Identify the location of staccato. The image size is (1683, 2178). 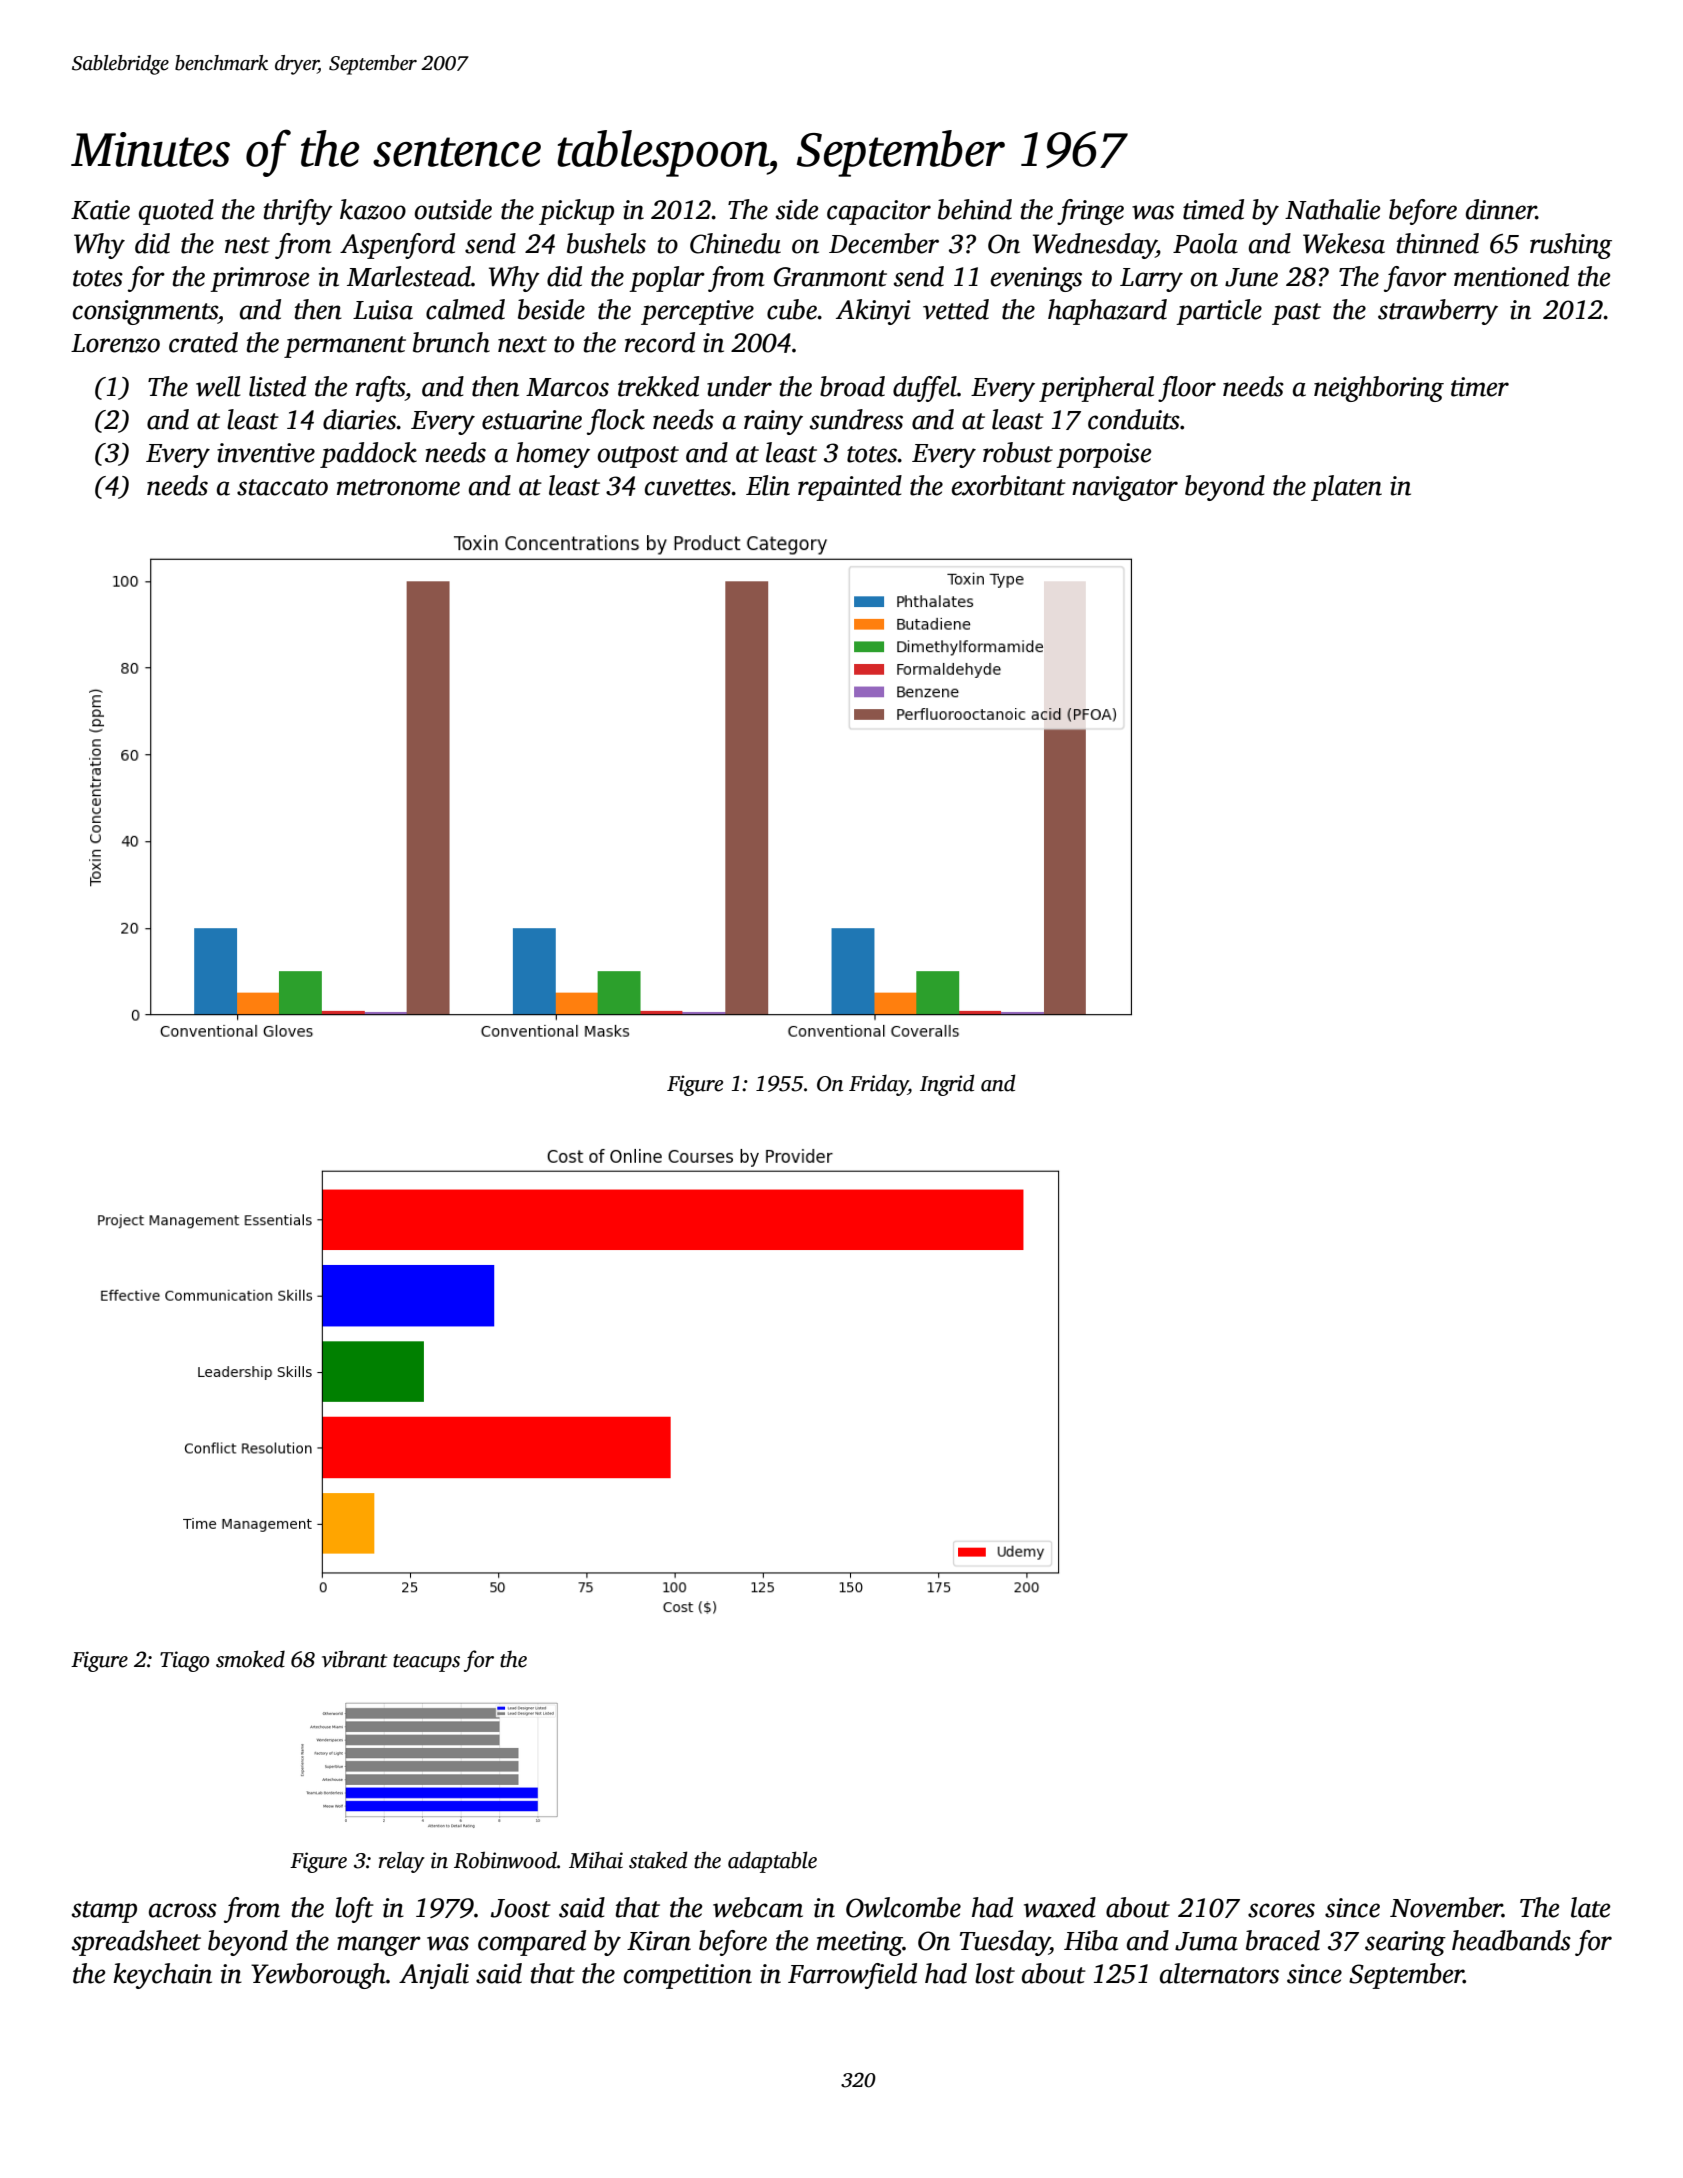
(282, 487).
